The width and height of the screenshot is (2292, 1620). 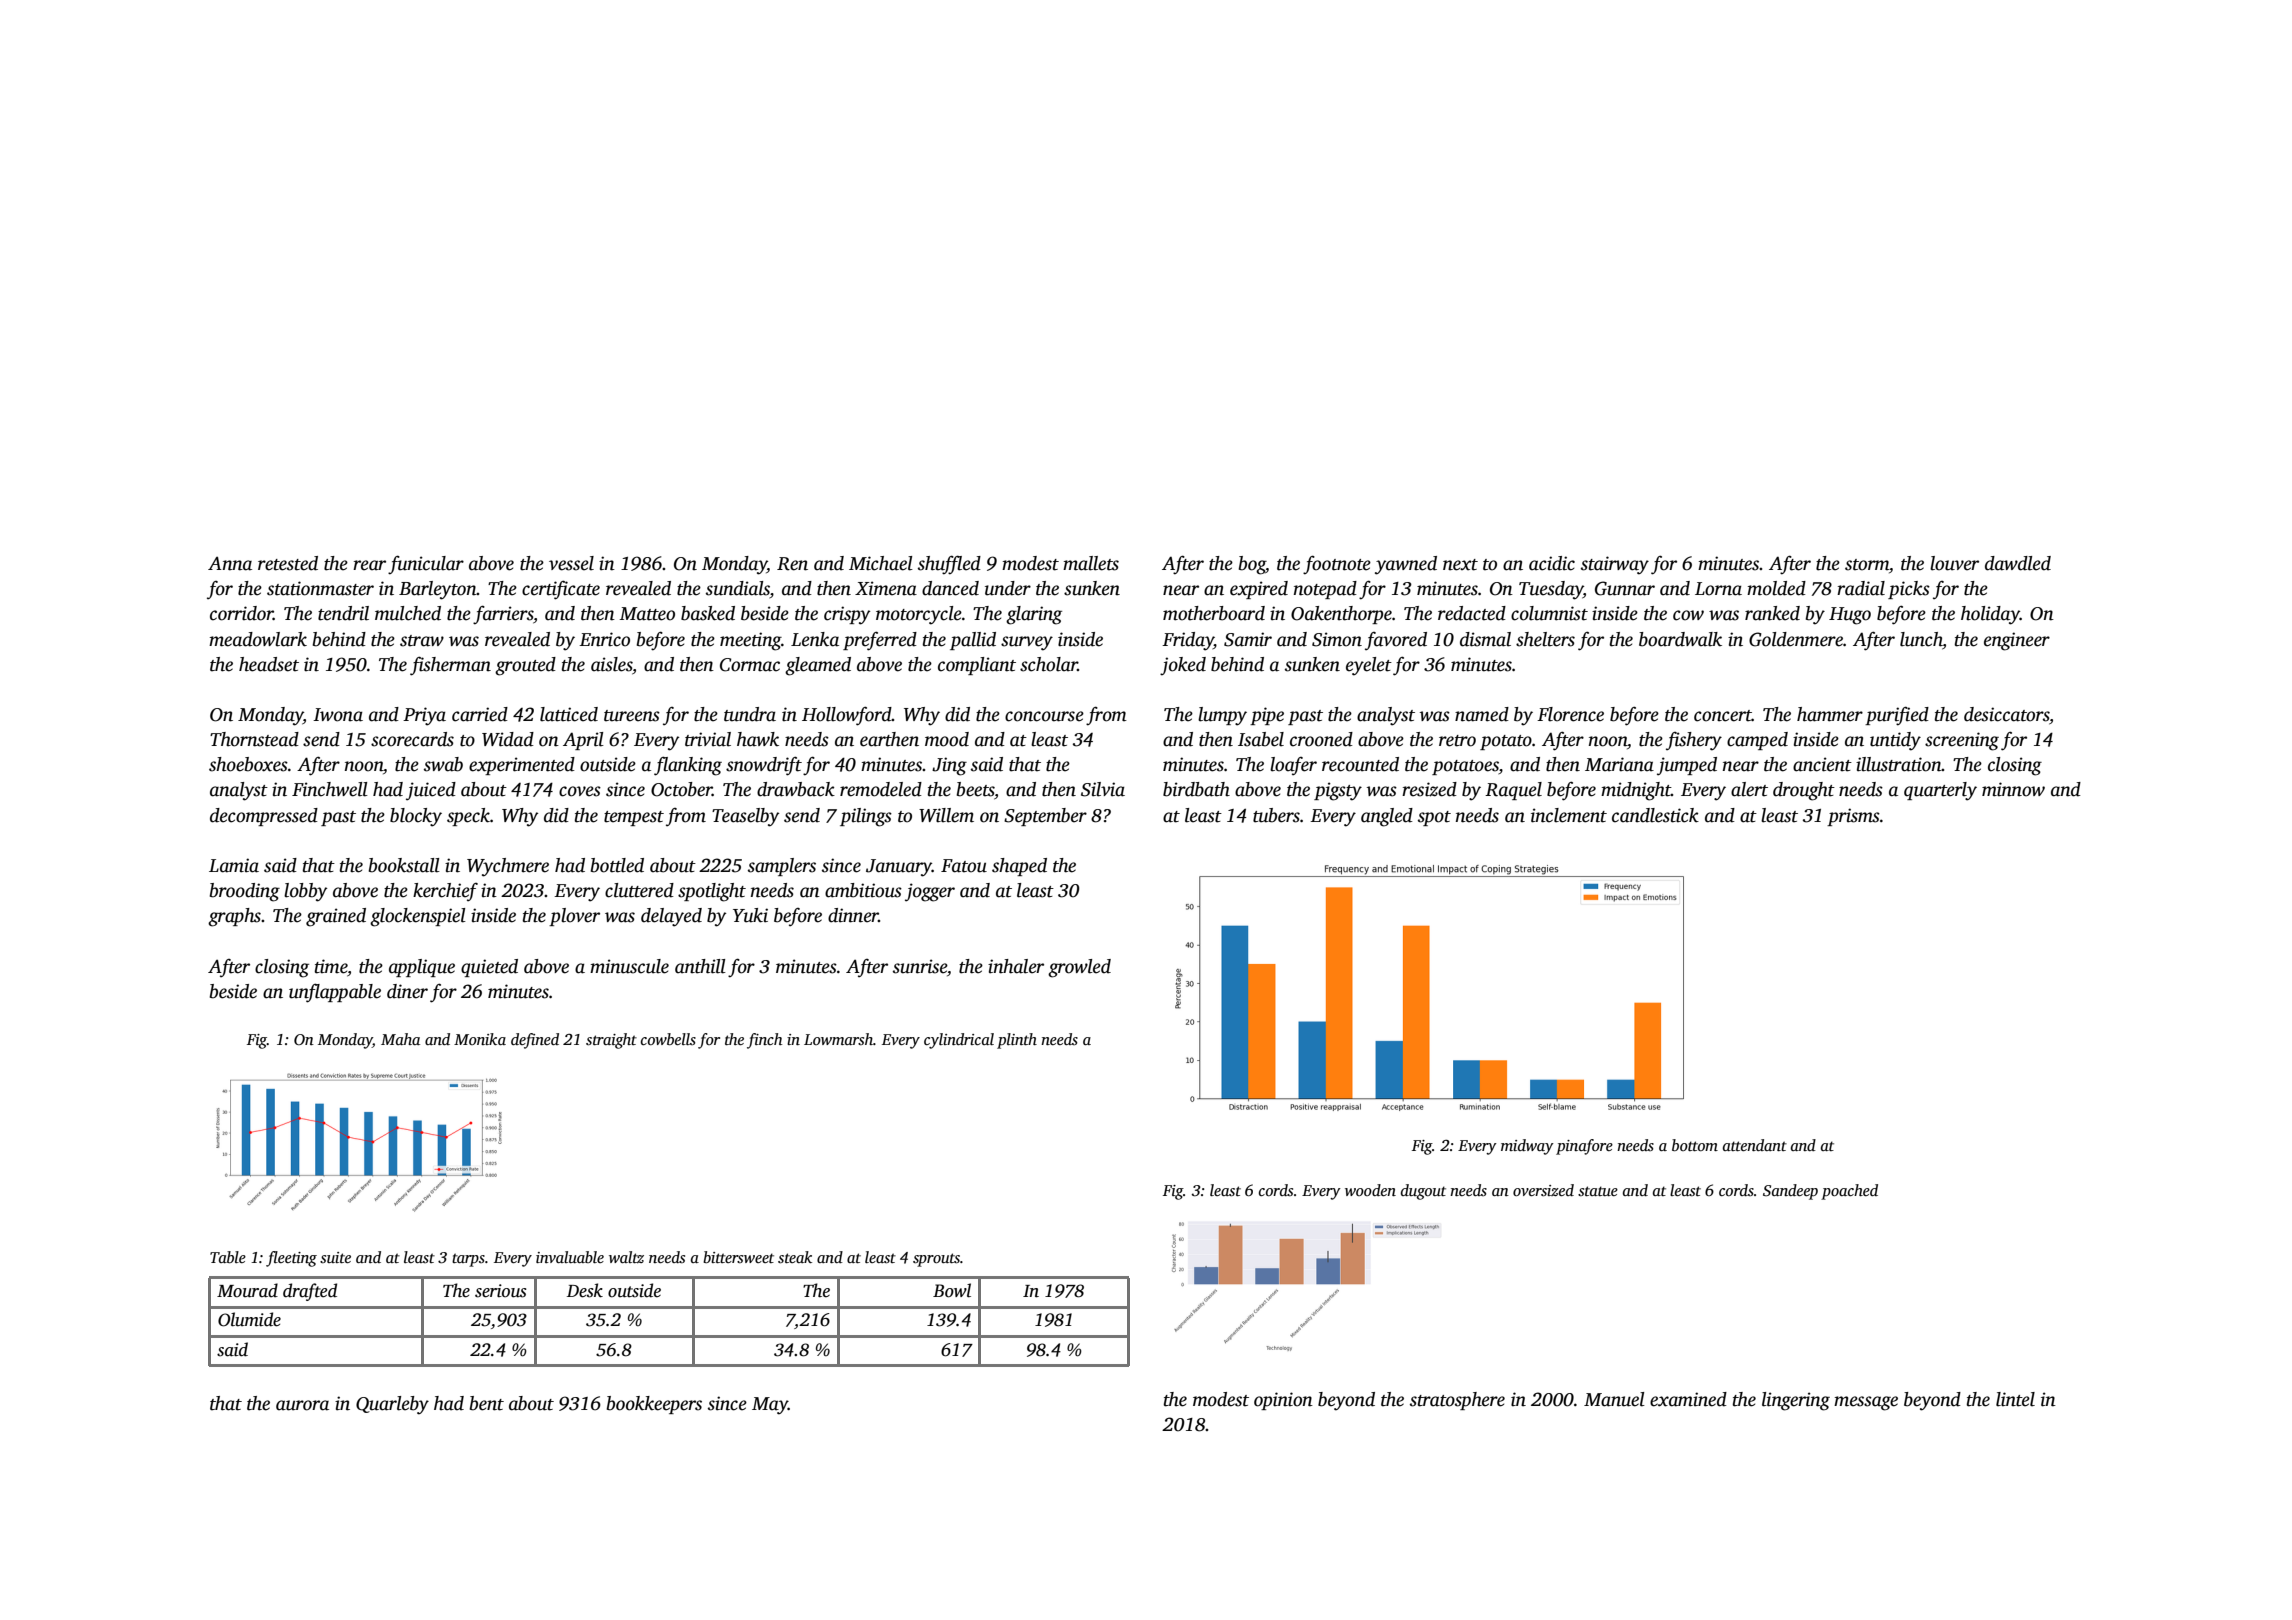 I want to click on pipe, so click(x=1267, y=716).
